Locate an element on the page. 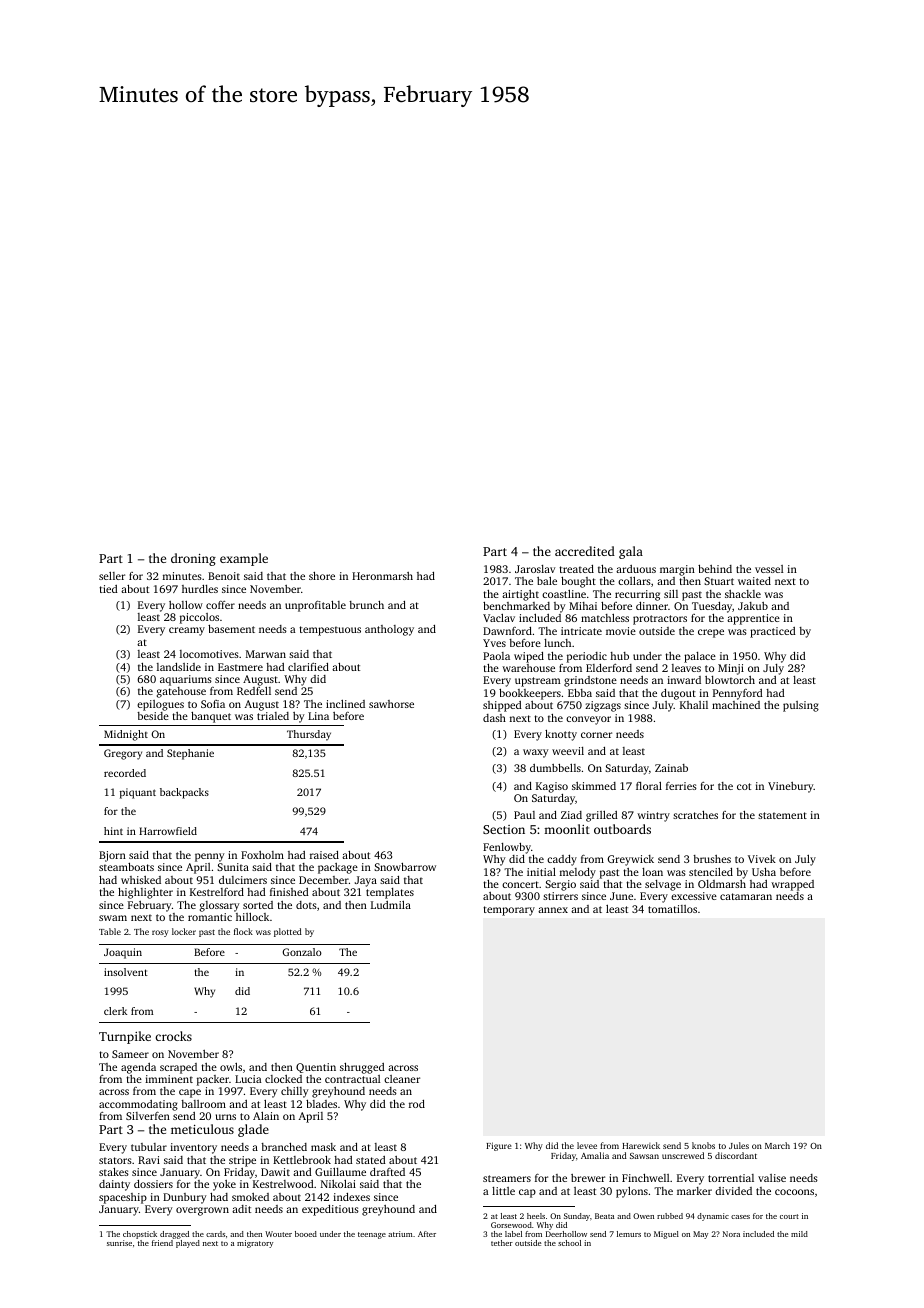 The height and width of the image is (1308, 924). school is located at coordinates (569, 1243).
